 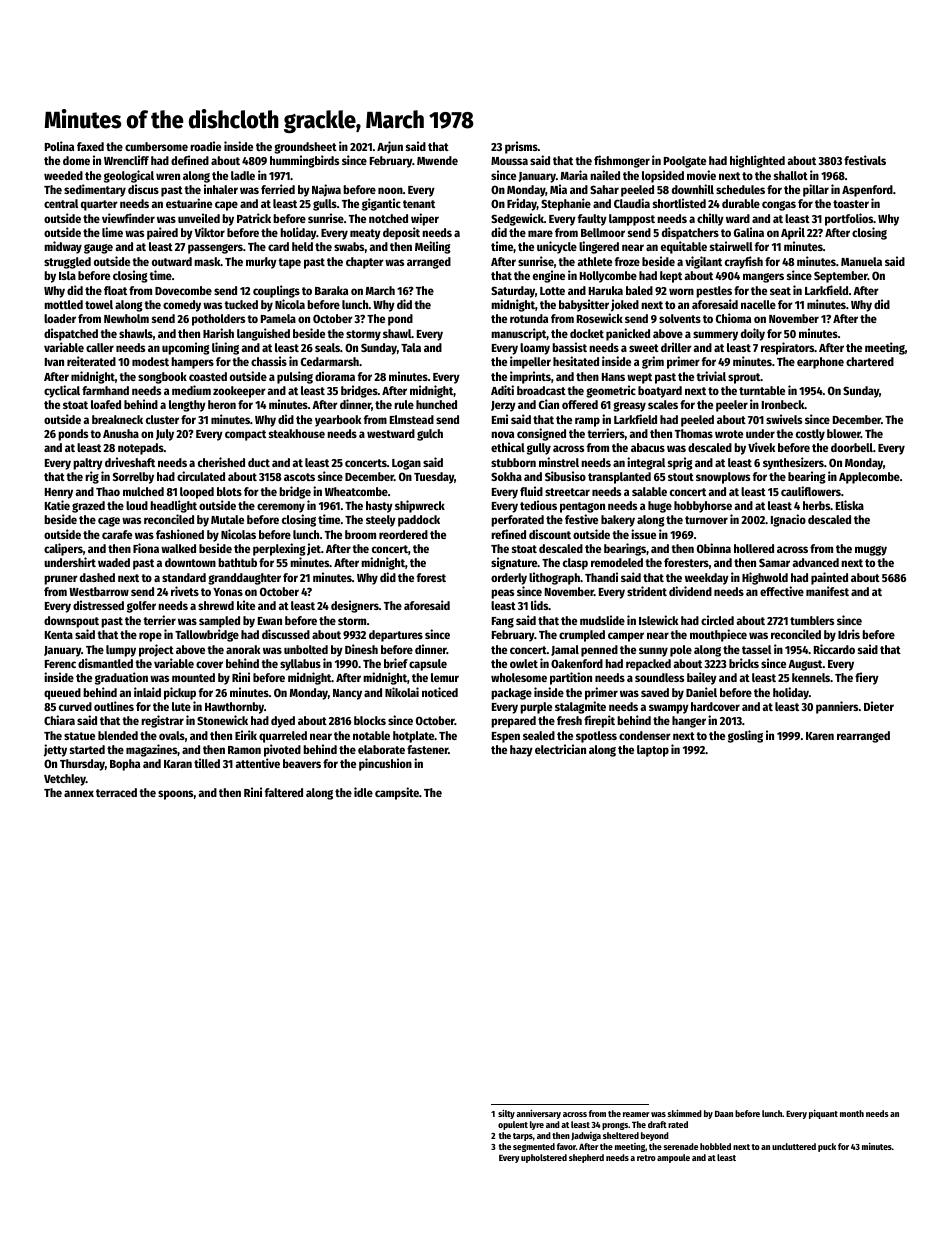 I want to click on silty, so click(x=506, y=1114).
